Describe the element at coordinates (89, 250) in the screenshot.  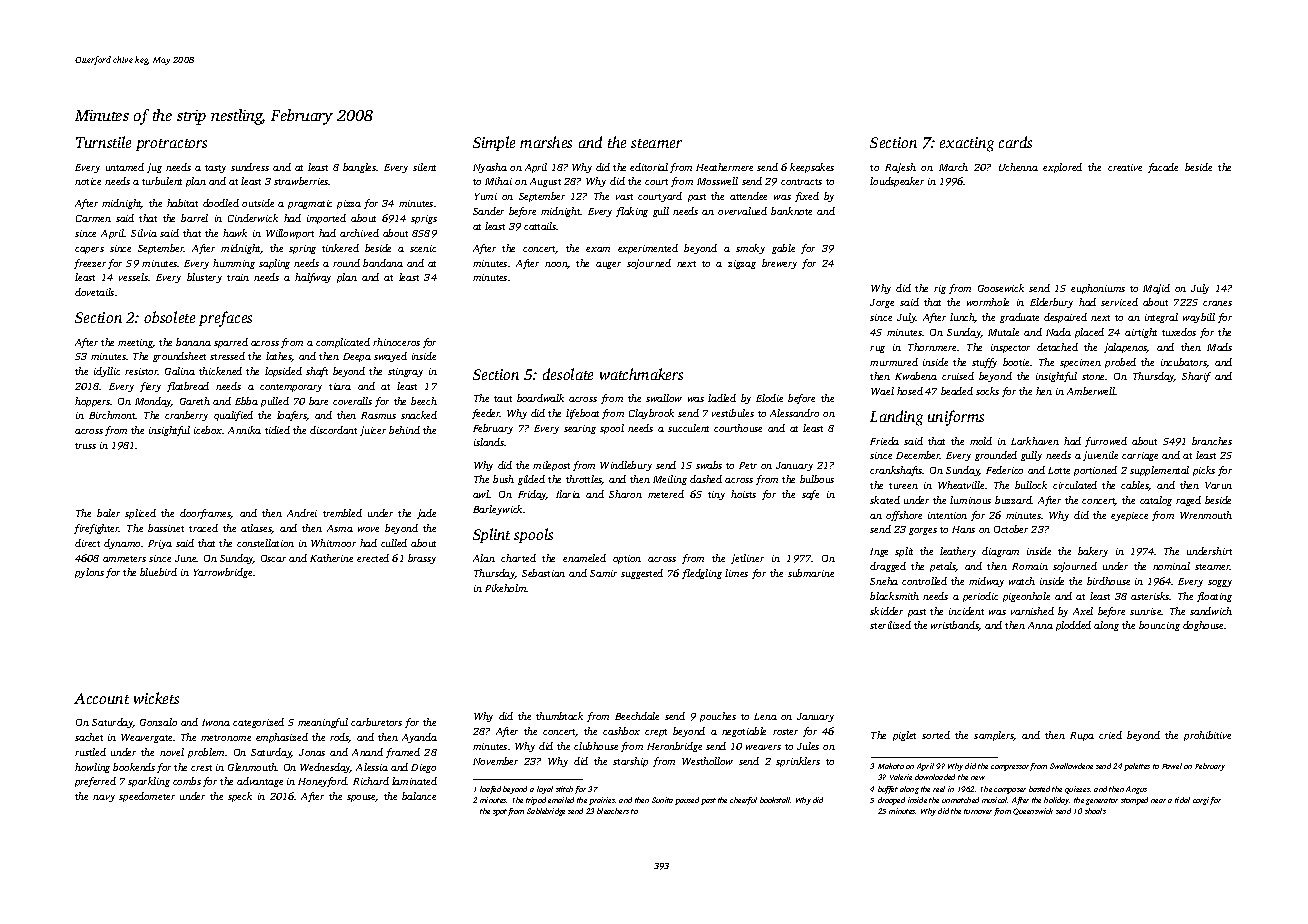
I see `capers` at that location.
